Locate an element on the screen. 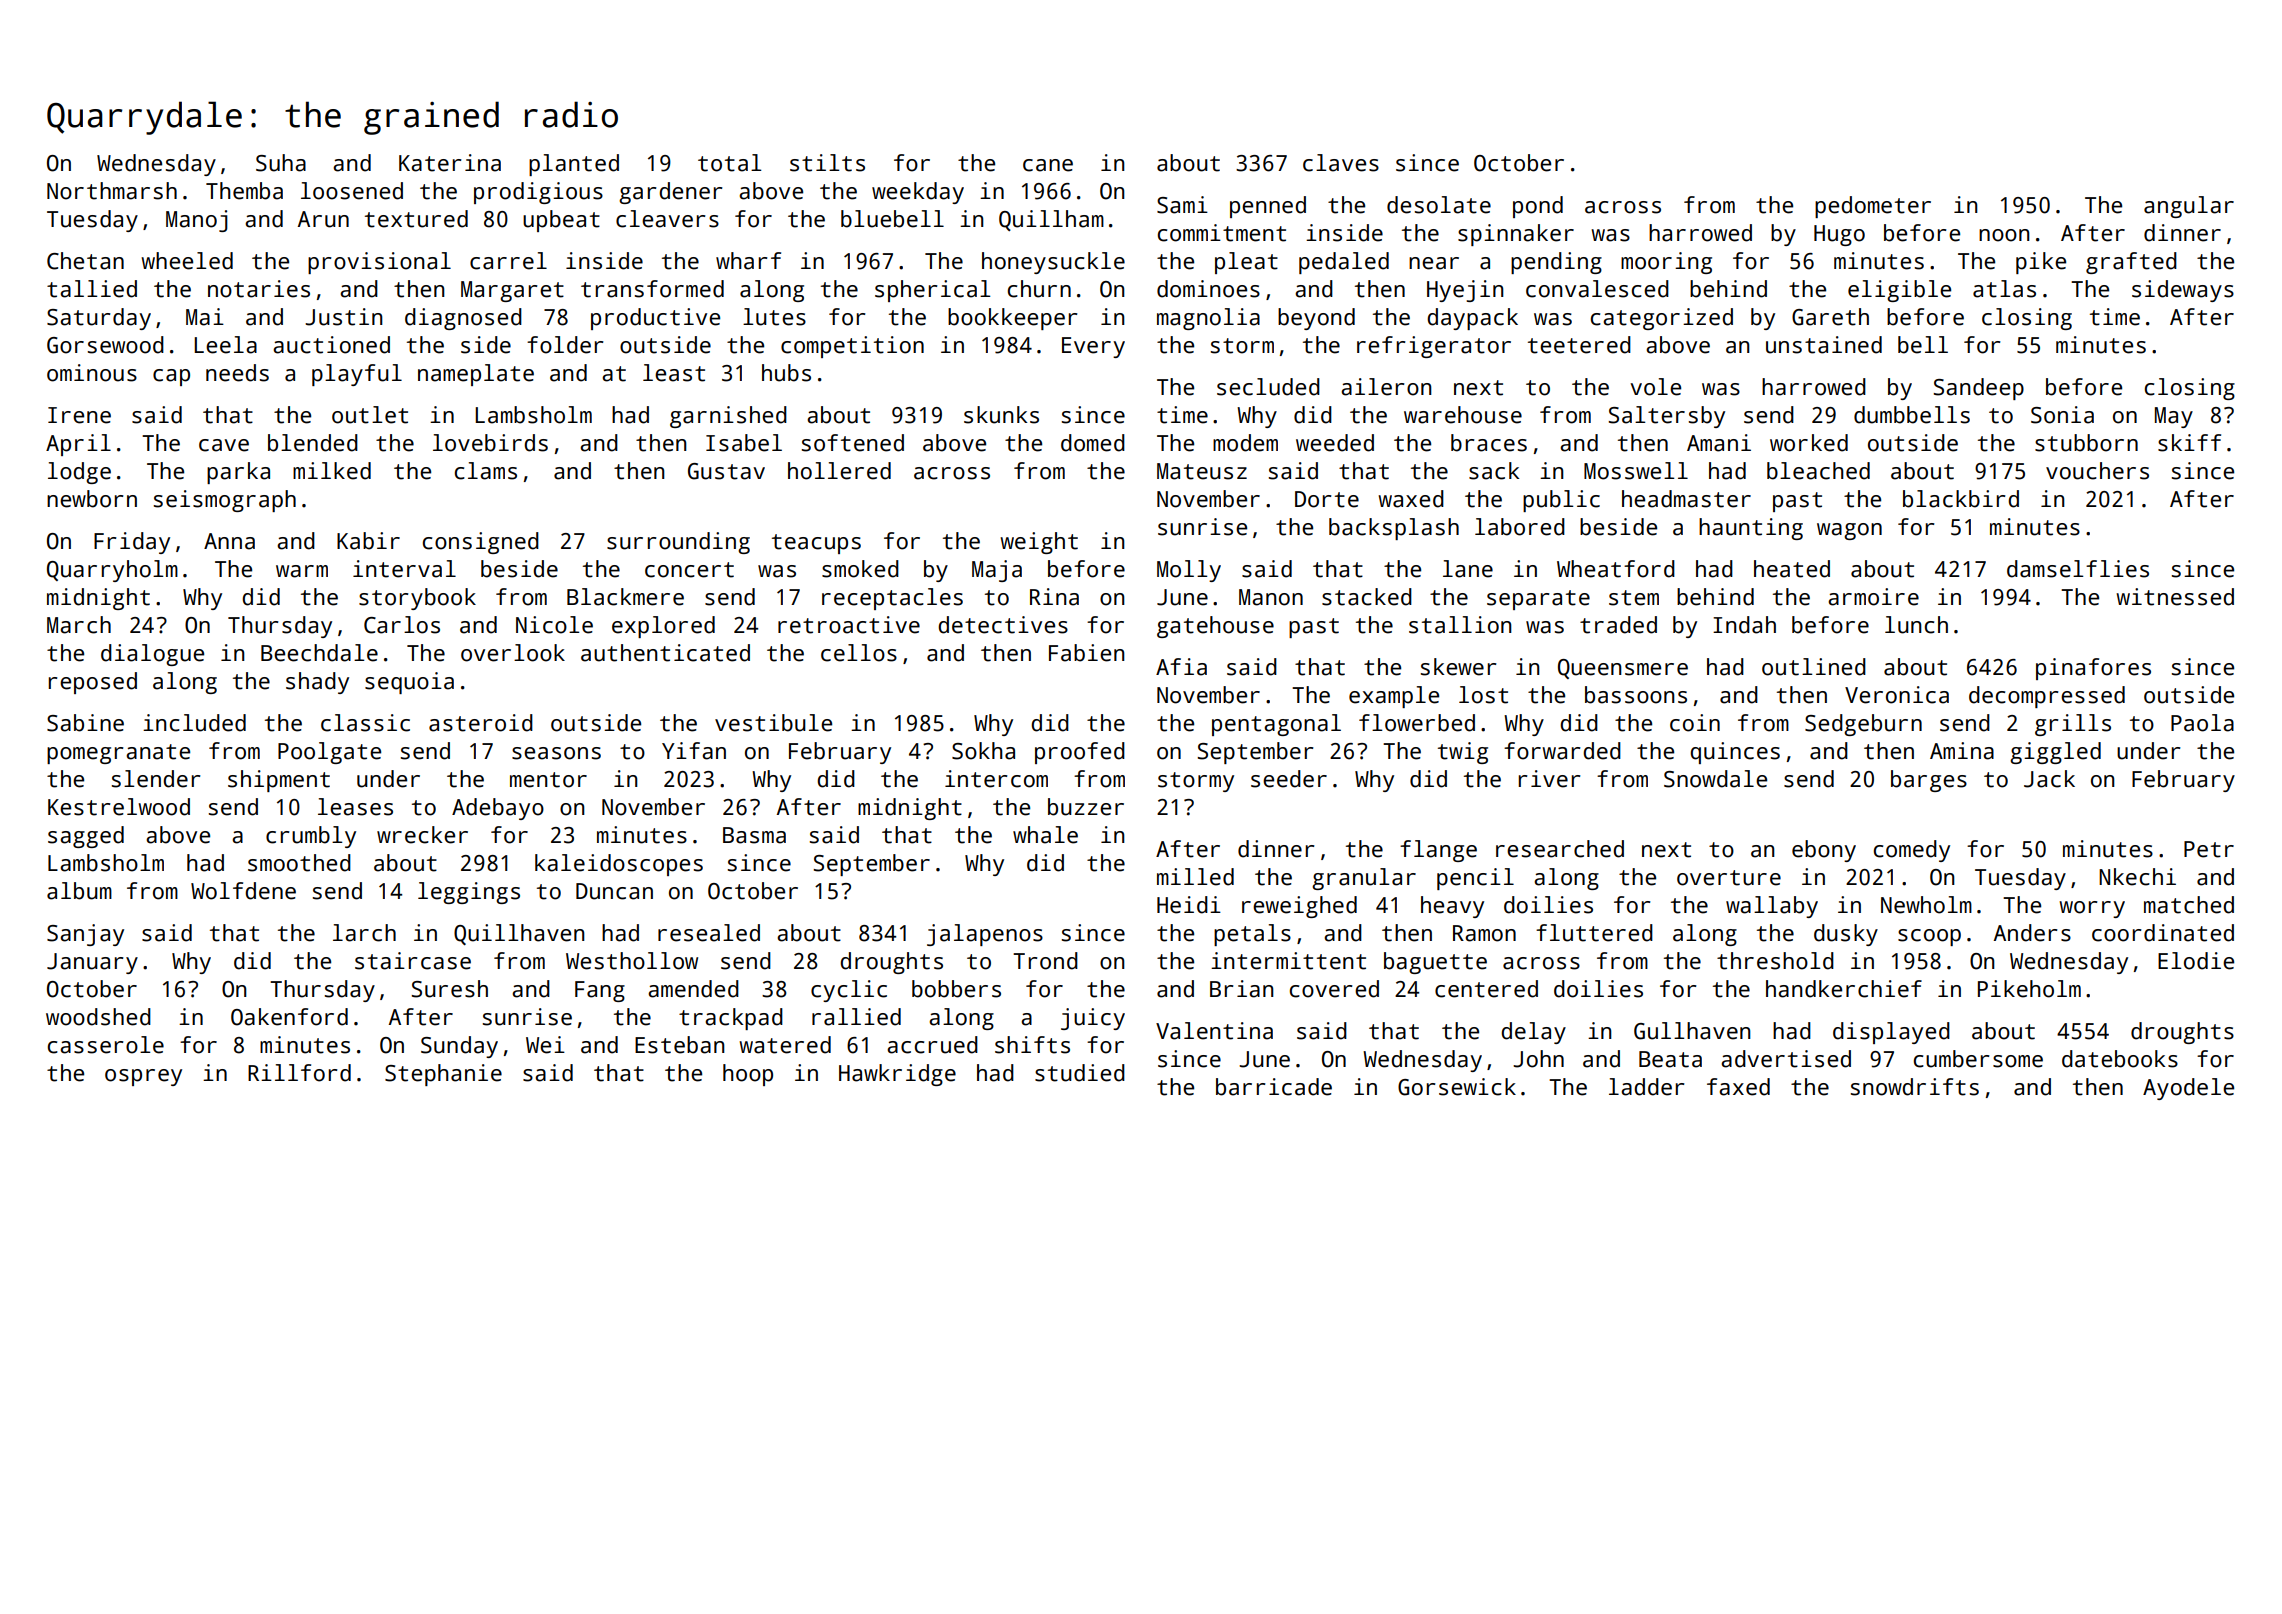 The image size is (2282, 1614). hollered is located at coordinates (839, 471).
